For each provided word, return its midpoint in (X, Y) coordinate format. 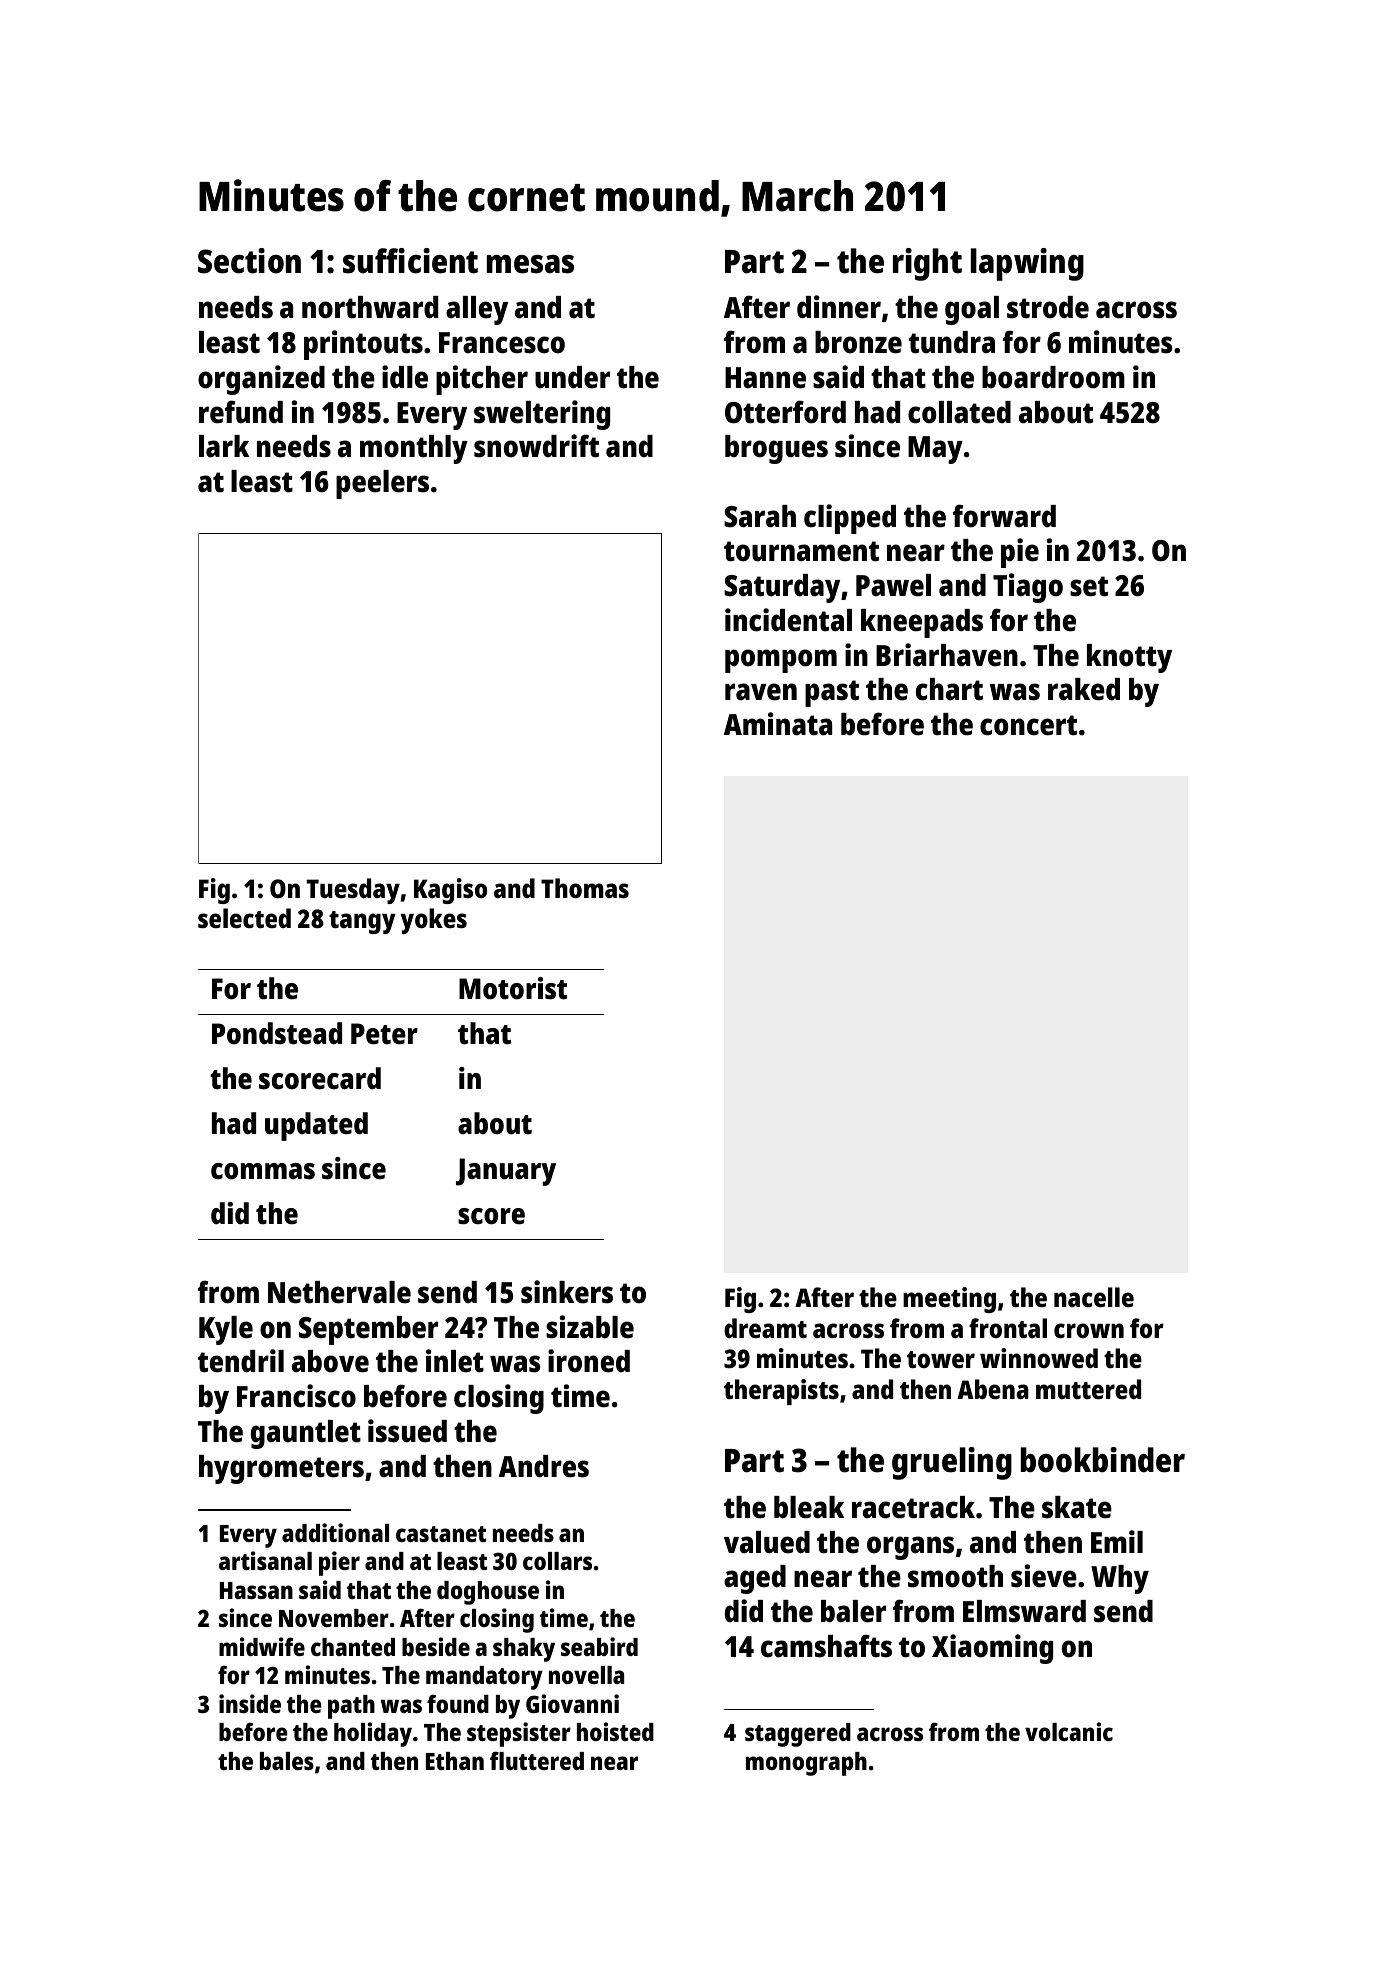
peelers (382, 484)
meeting (949, 1300)
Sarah (760, 516)
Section (249, 261)
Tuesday (353, 891)
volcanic (1069, 1731)
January (506, 1172)
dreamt (765, 1328)
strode (1048, 307)
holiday (373, 1734)
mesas (530, 264)
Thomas (585, 888)
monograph (806, 1764)
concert (1028, 725)
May (935, 450)
